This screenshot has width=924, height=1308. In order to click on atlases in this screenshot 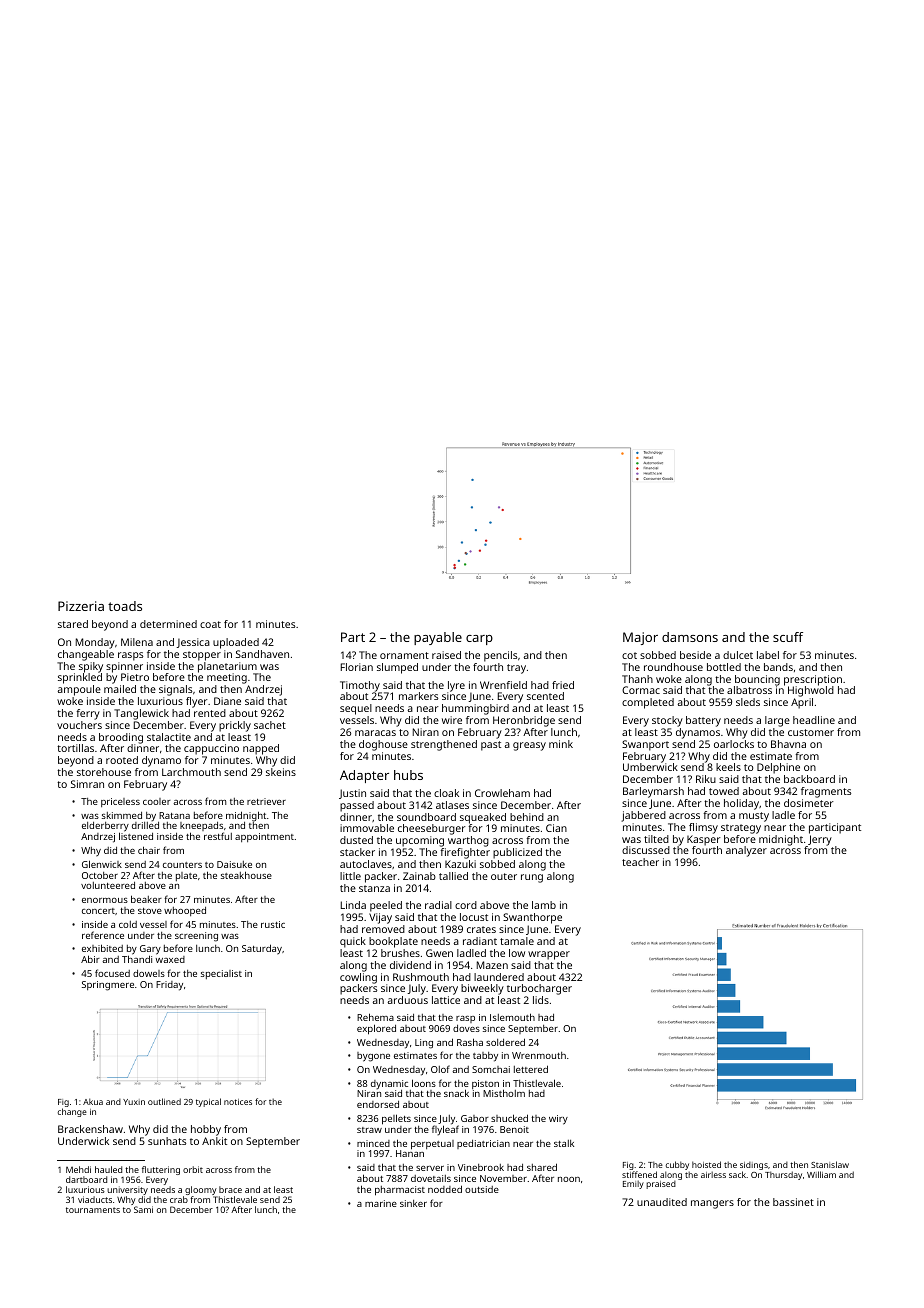, I will do `click(452, 805)`.
